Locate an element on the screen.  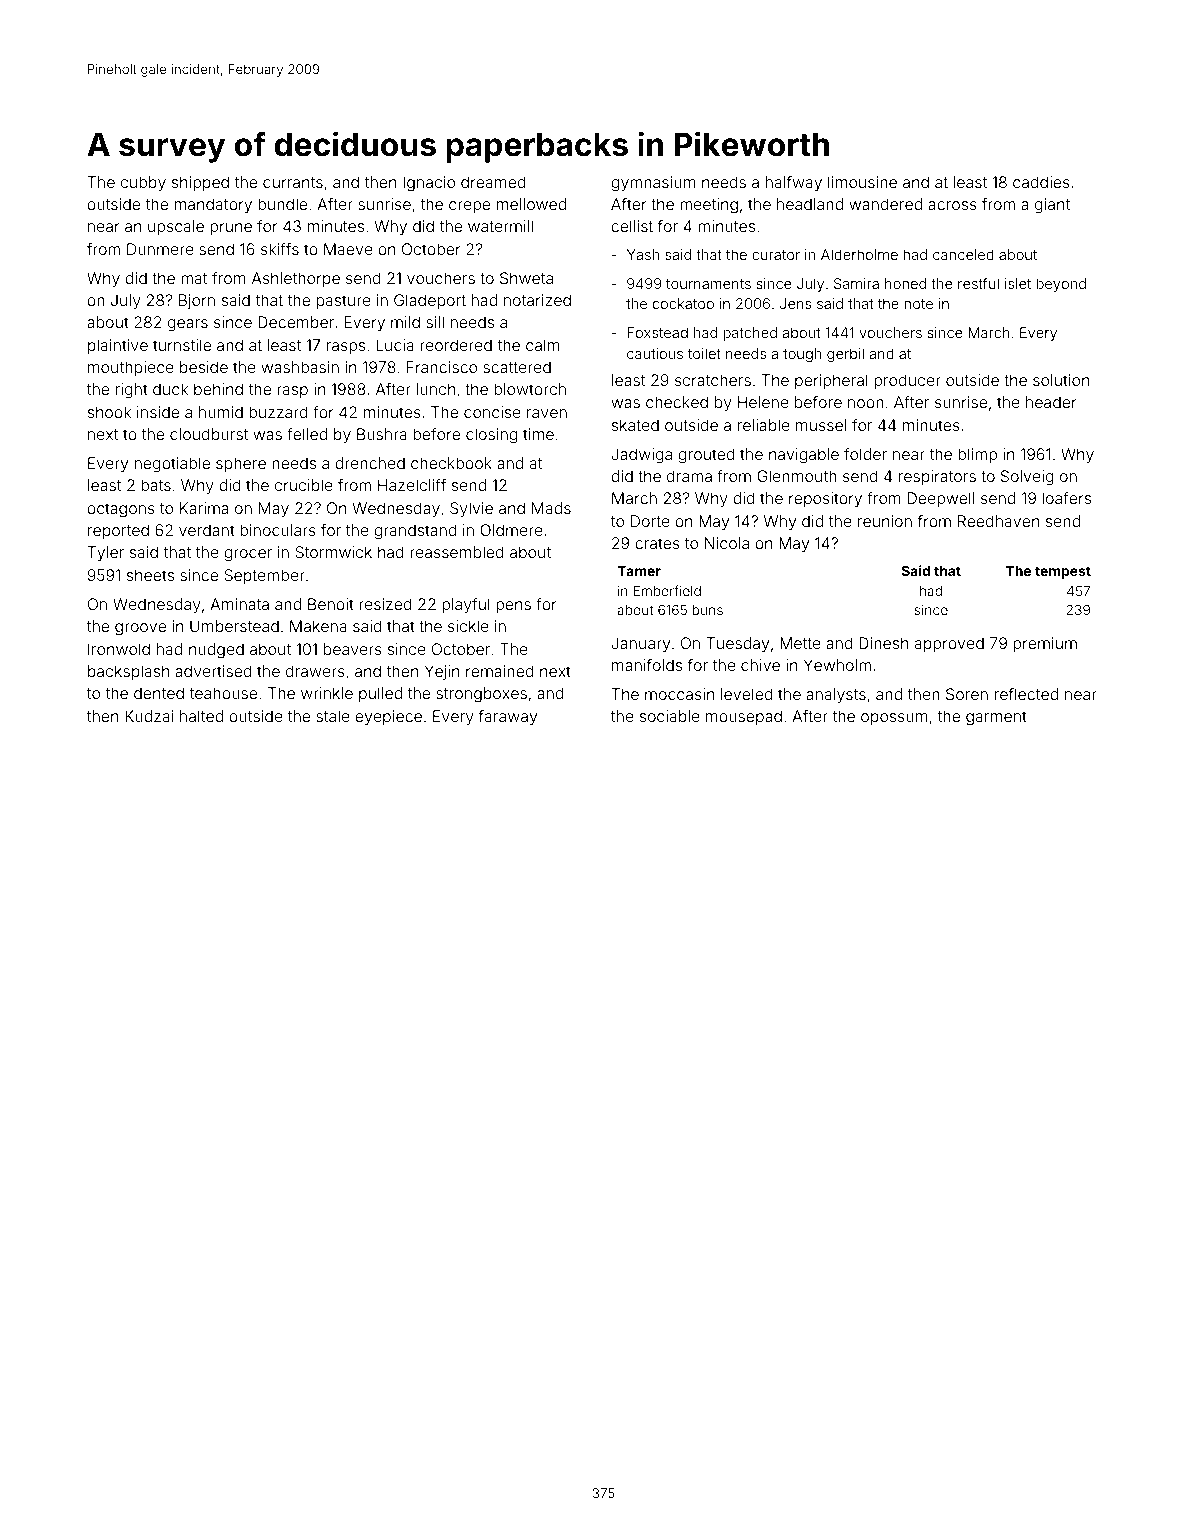
raven is located at coordinates (547, 413).
